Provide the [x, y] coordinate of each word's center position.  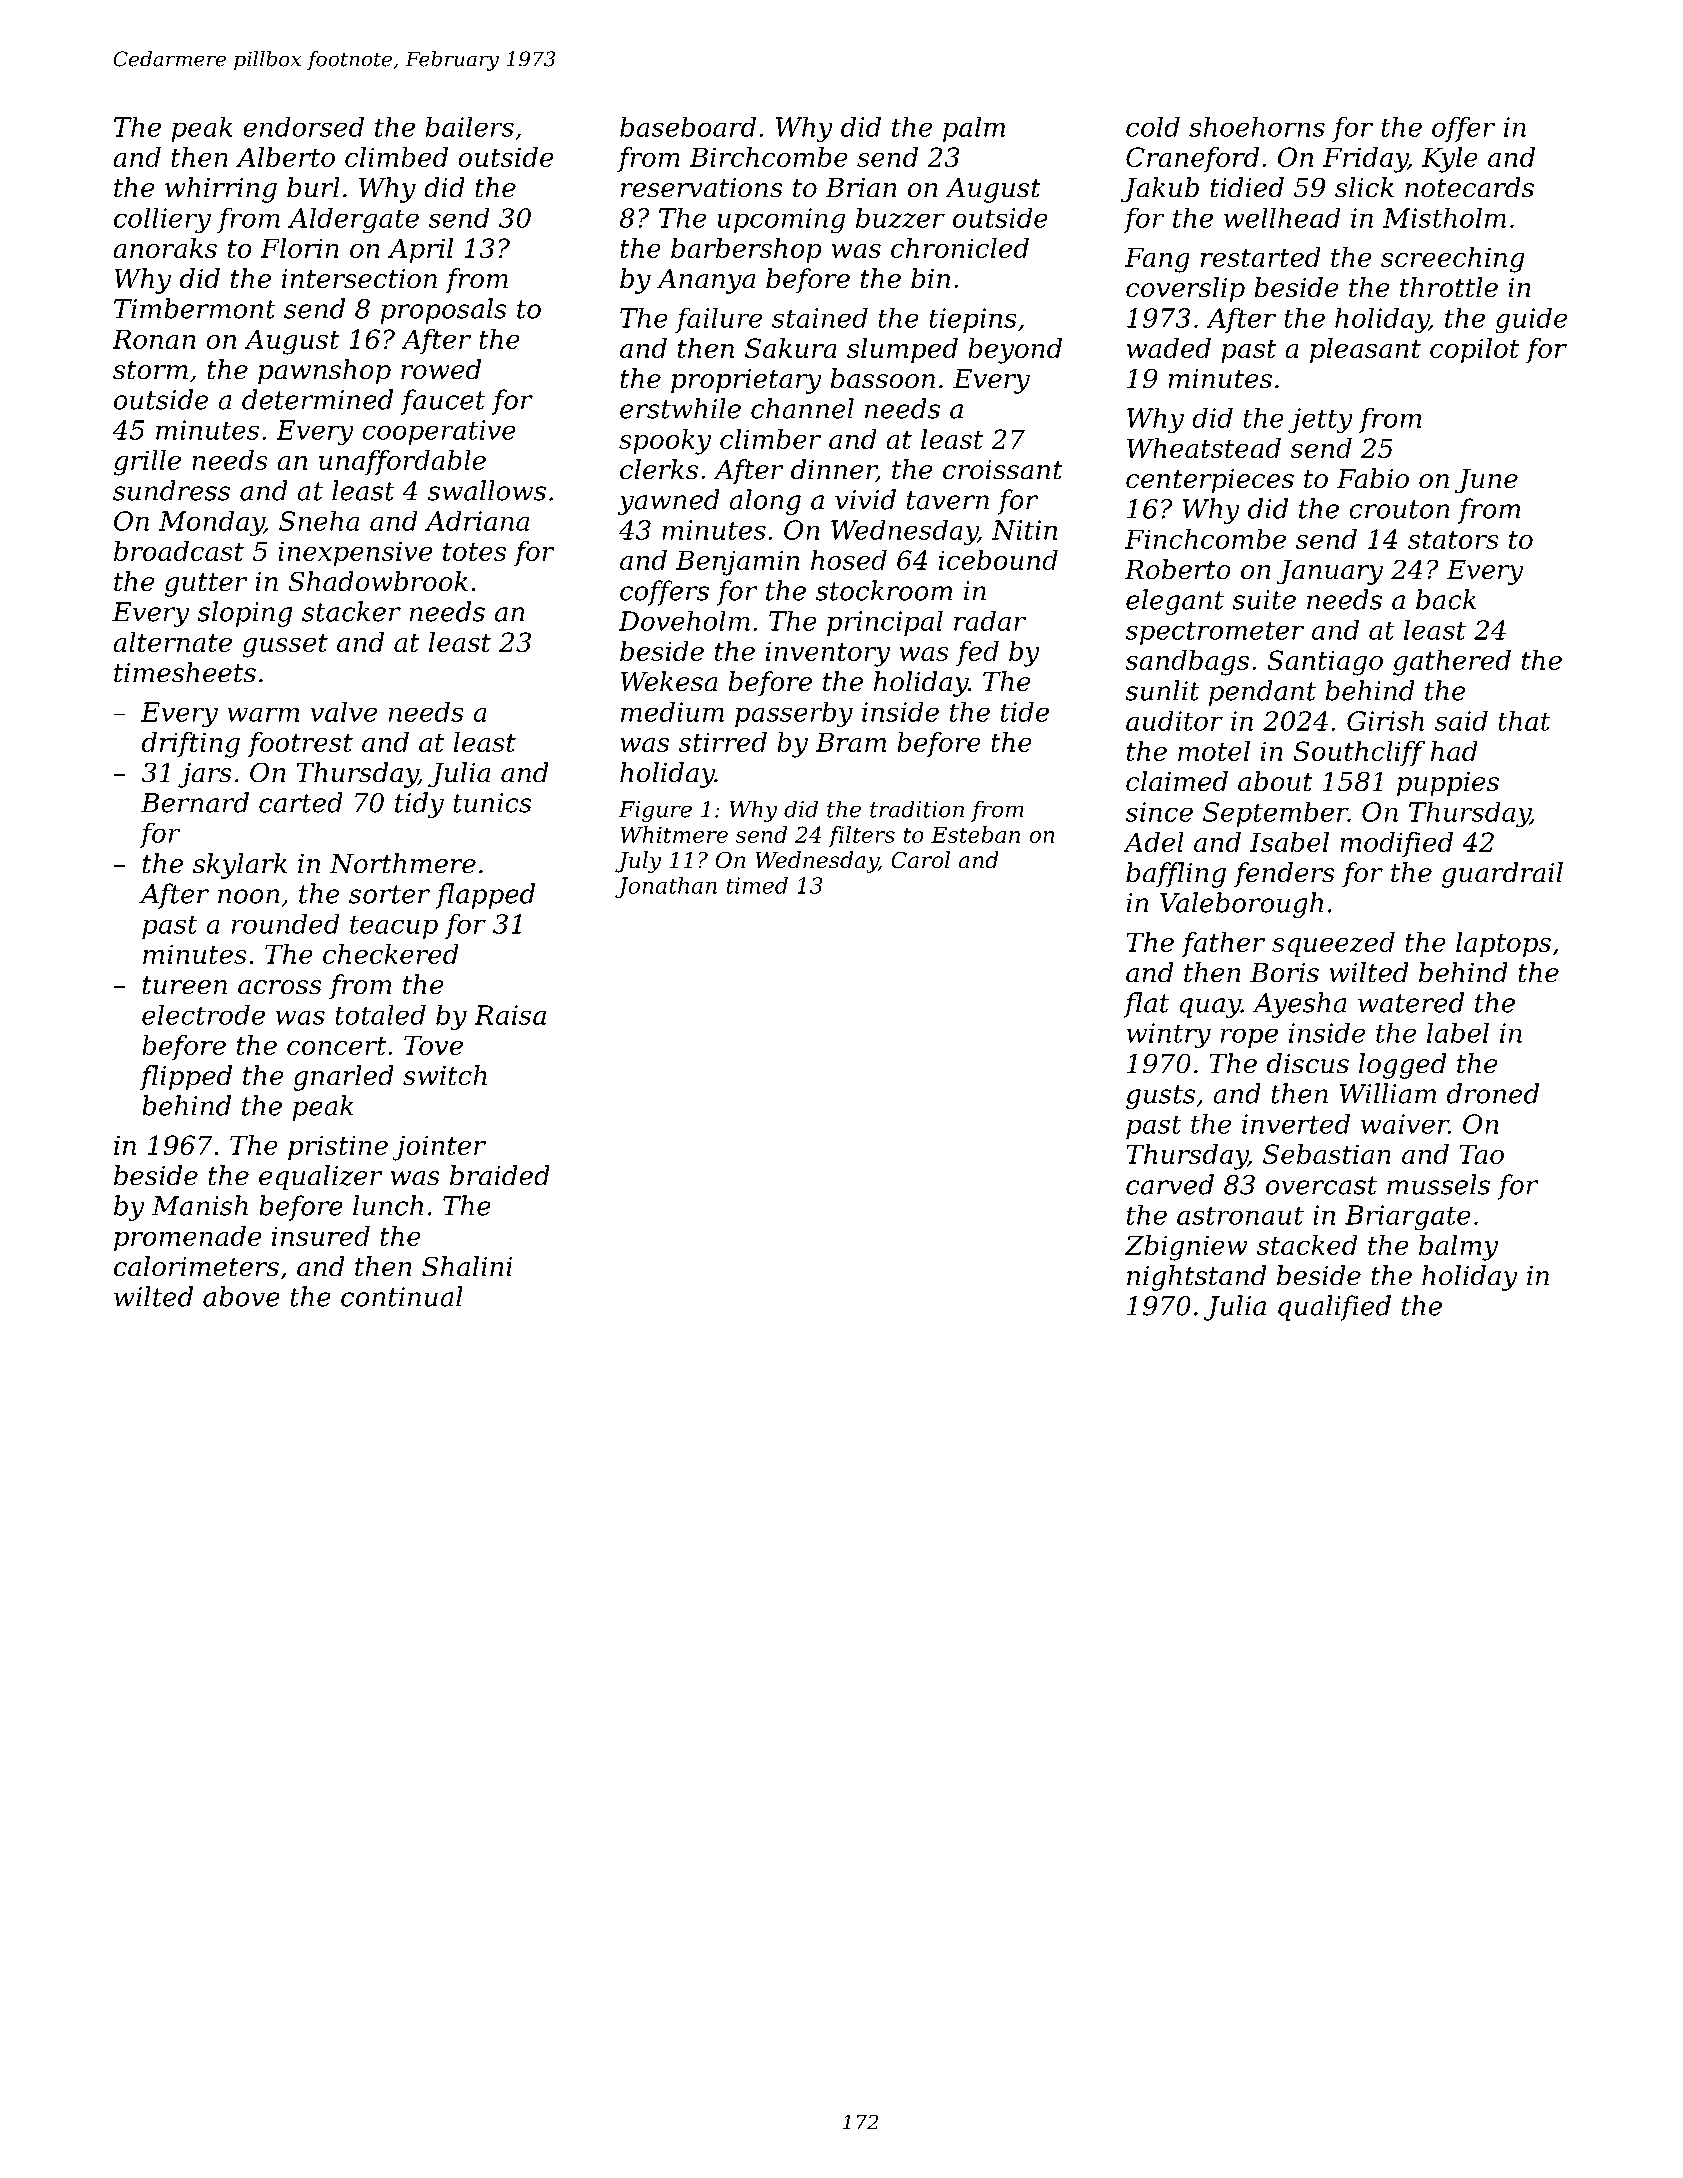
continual [402, 1296]
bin [930, 278]
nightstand [1197, 1278]
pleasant [1365, 350]
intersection [359, 279]
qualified [1334, 1308]
